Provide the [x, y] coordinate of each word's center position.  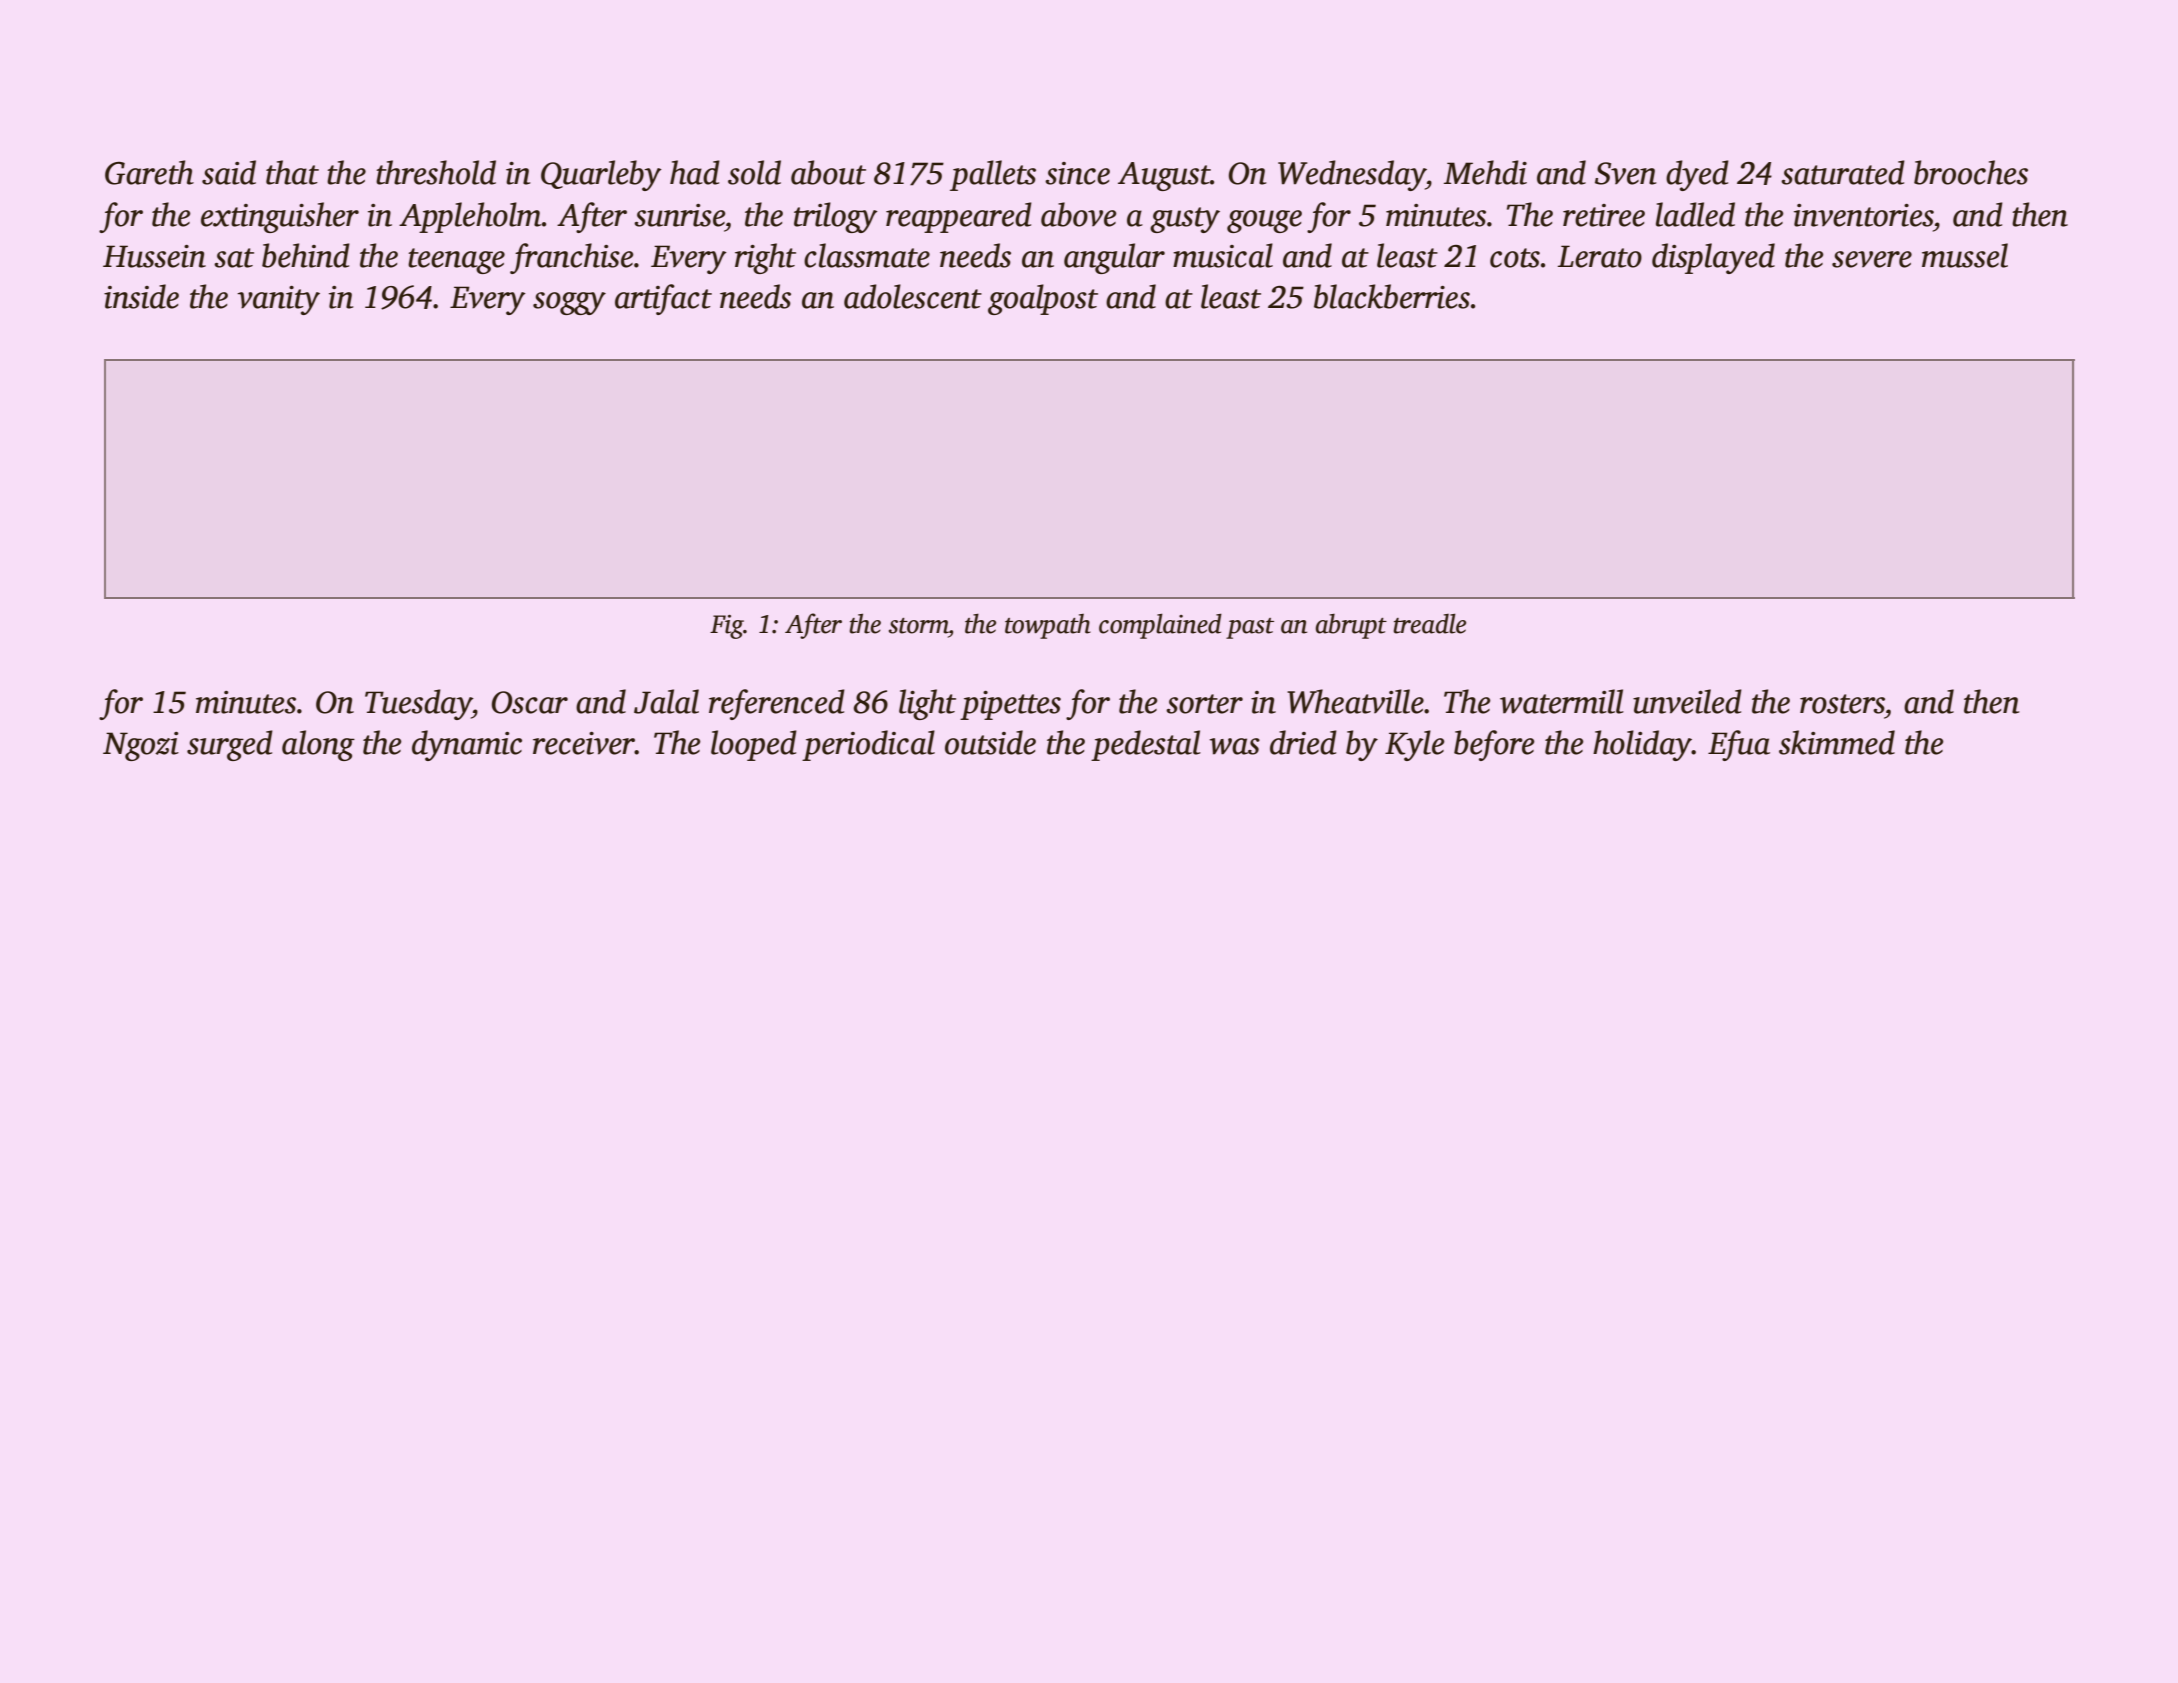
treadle [1430, 623]
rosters [1842, 704]
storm [919, 626]
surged [230, 745]
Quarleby [601, 175]
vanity [278, 300]
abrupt [1351, 626]
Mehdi [1485, 172]
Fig [727, 627]
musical [1223, 255]
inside [141, 296]
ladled [1695, 214]
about [828, 172]
